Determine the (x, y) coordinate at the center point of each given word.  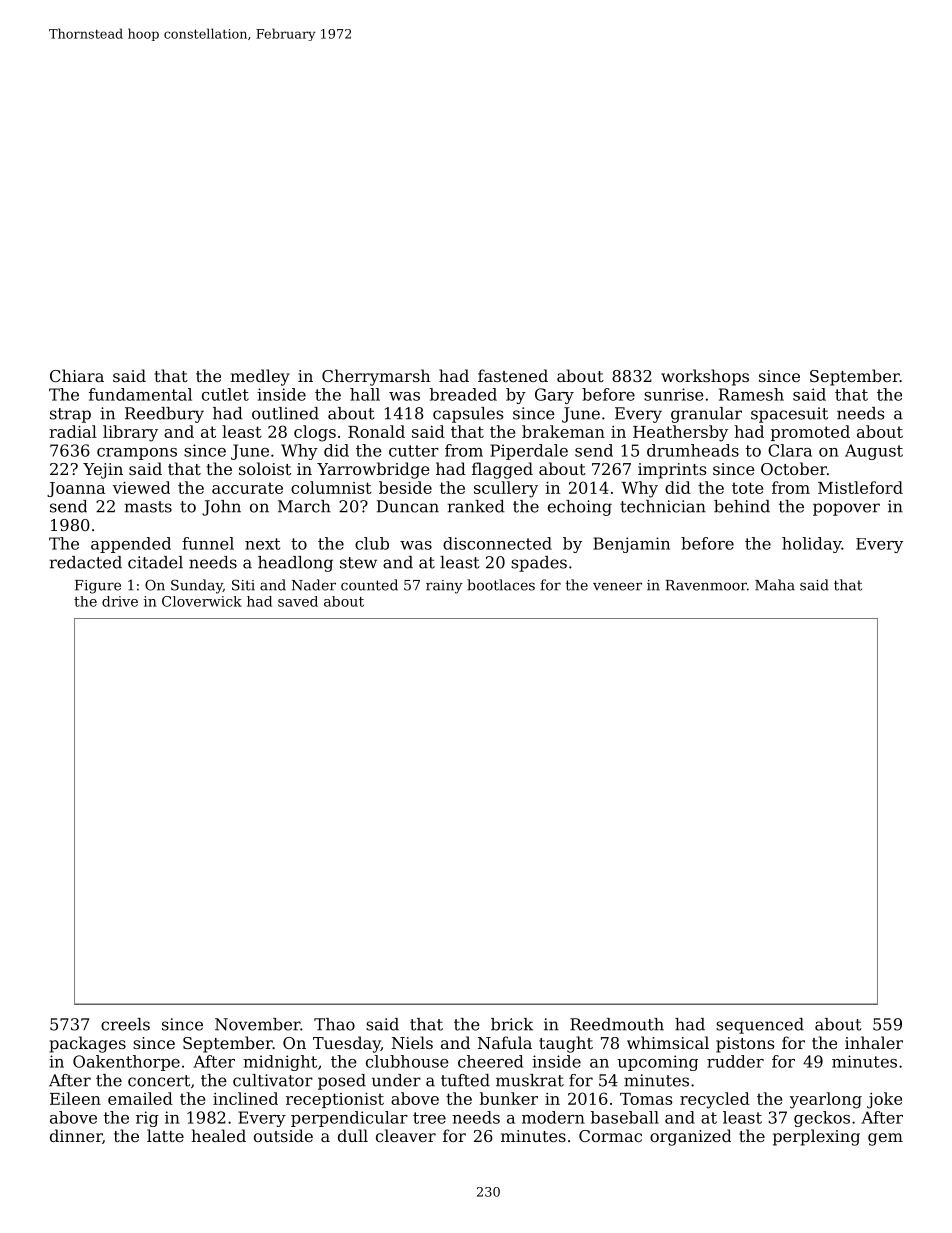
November (257, 1024)
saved (298, 601)
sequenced (760, 1026)
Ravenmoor (706, 585)
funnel (208, 543)
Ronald (376, 431)
